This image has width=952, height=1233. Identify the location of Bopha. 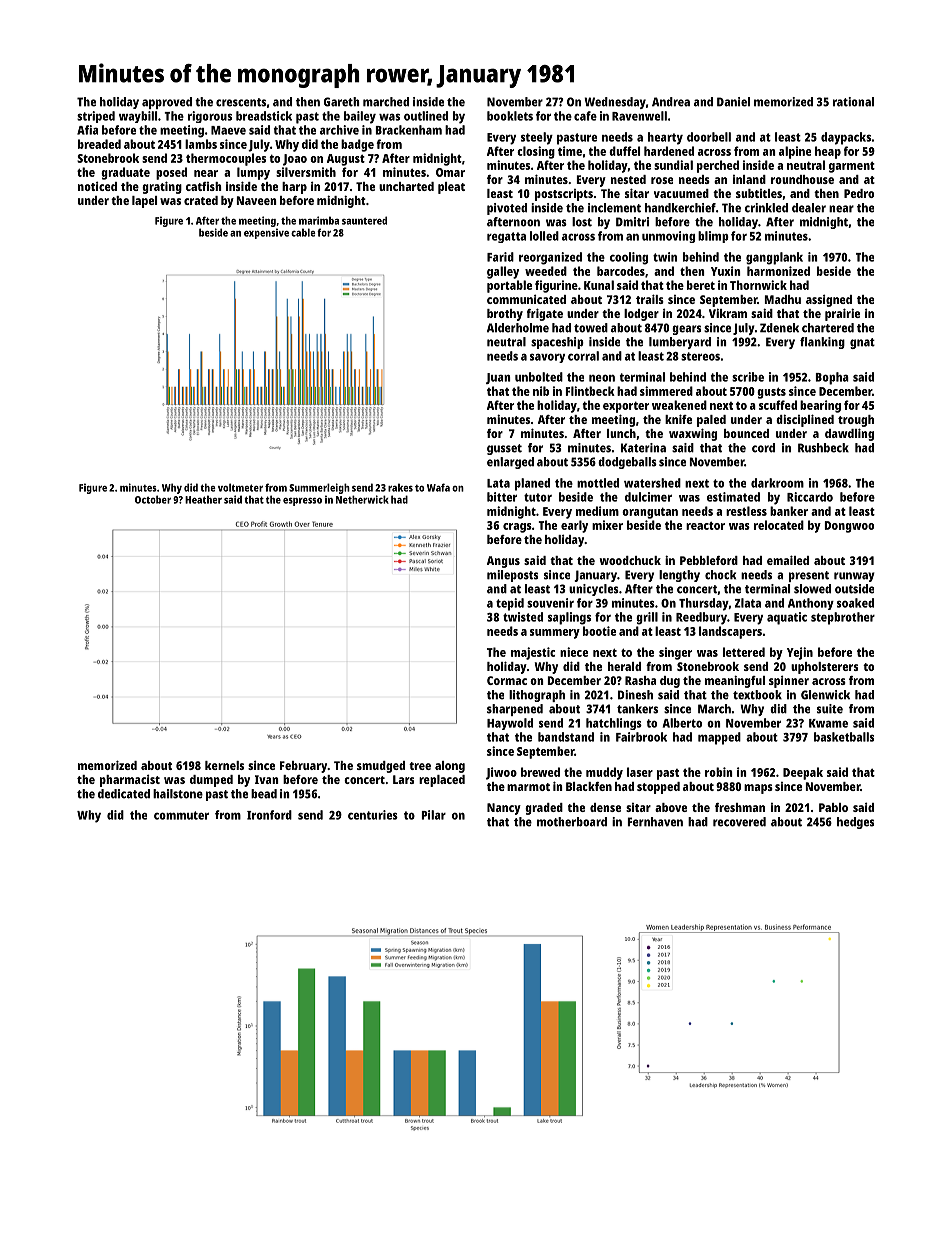
(832, 378).
